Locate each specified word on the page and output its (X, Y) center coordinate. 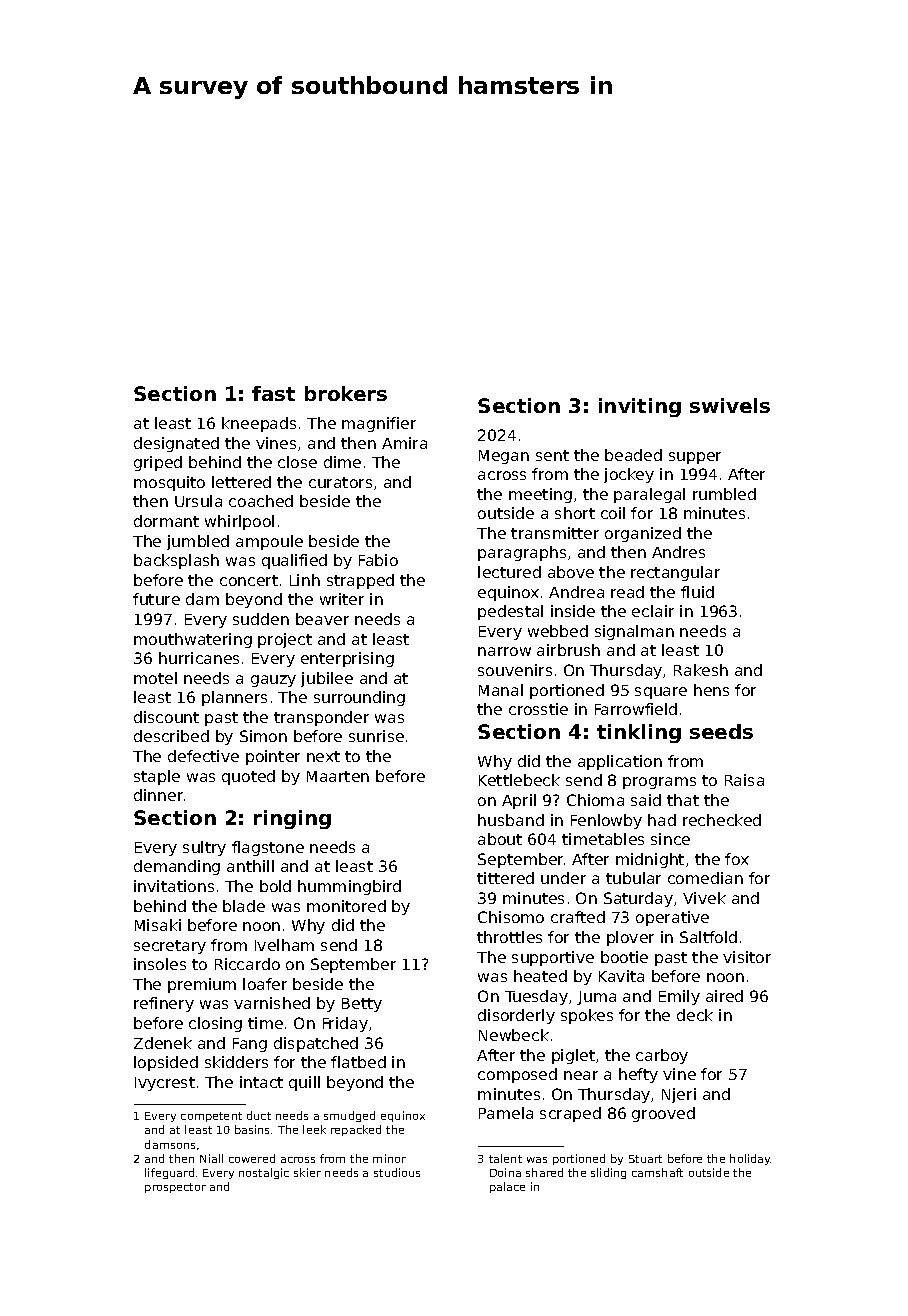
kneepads (259, 424)
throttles (509, 937)
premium (202, 985)
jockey (629, 475)
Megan (504, 457)
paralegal (649, 495)
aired (724, 996)
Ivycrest (165, 1084)
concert (249, 580)
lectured (509, 572)
